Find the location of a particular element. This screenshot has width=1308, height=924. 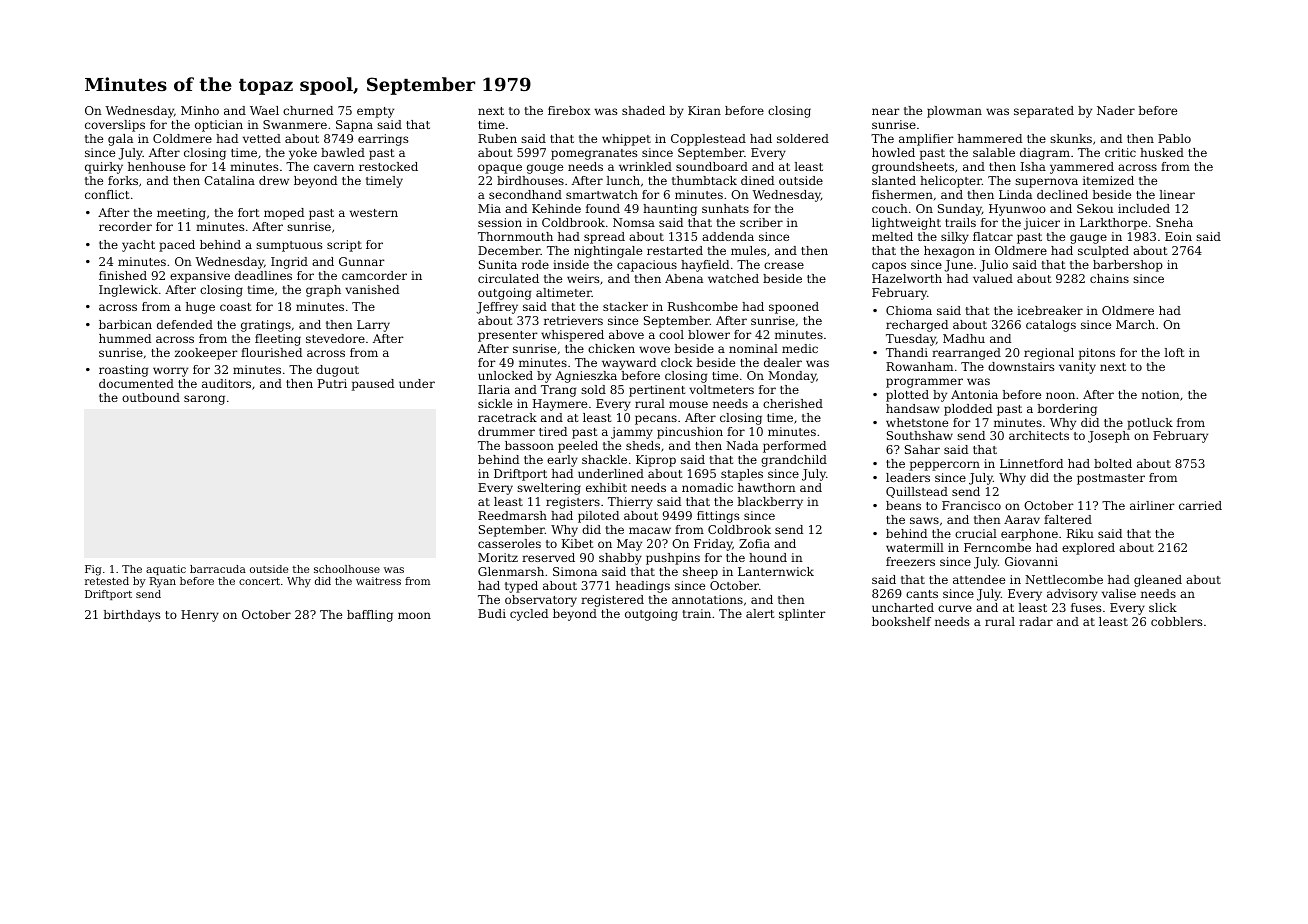

watermill is located at coordinates (915, 547).
